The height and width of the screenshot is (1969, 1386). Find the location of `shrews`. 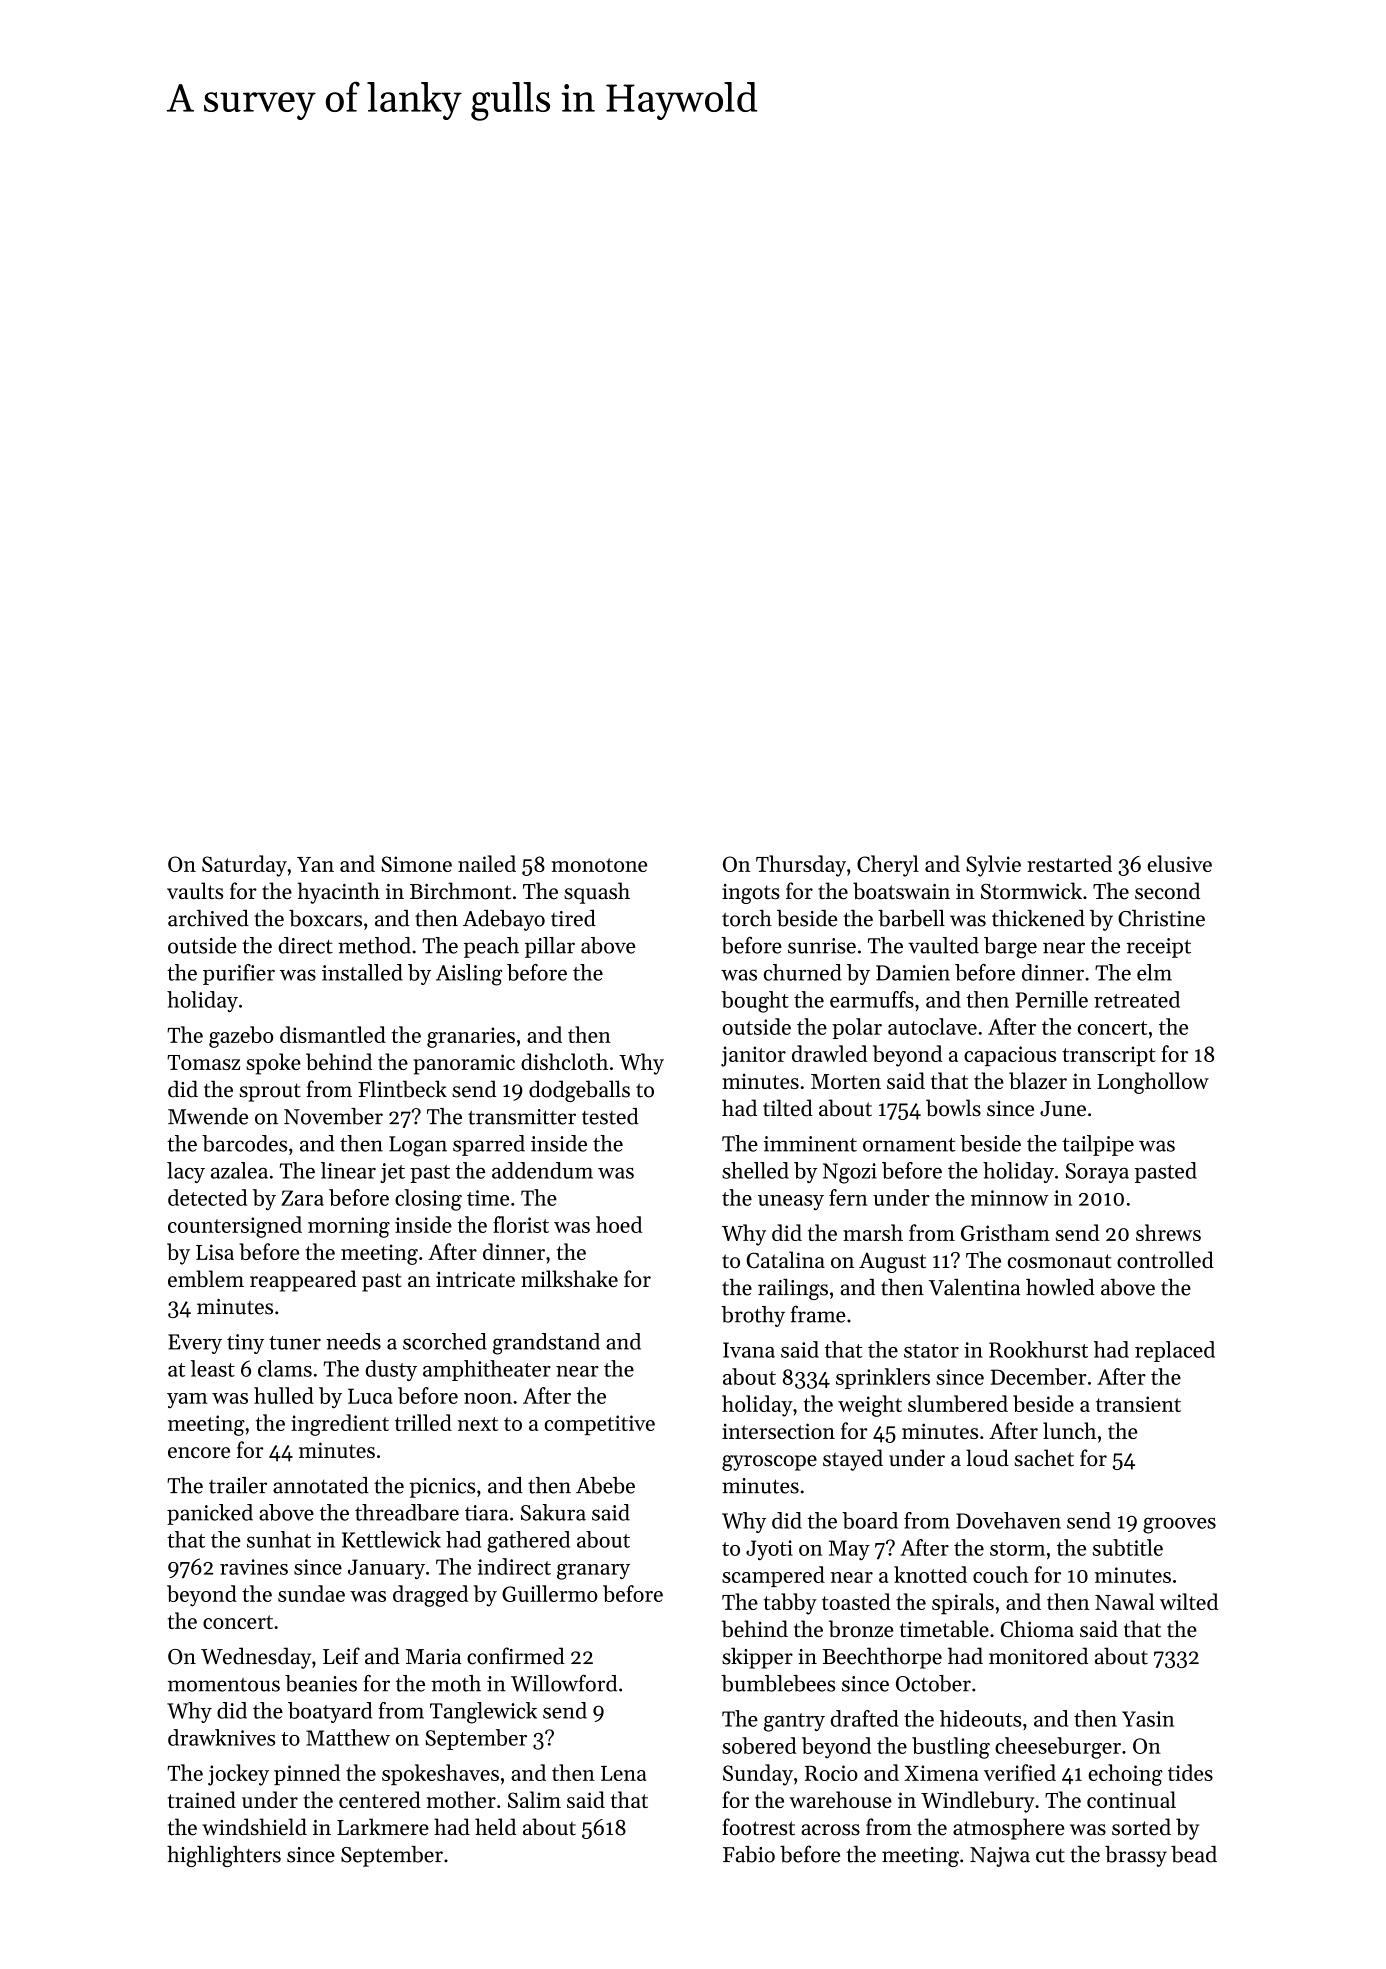

shrews is located at coordinates (1168, 1232).
